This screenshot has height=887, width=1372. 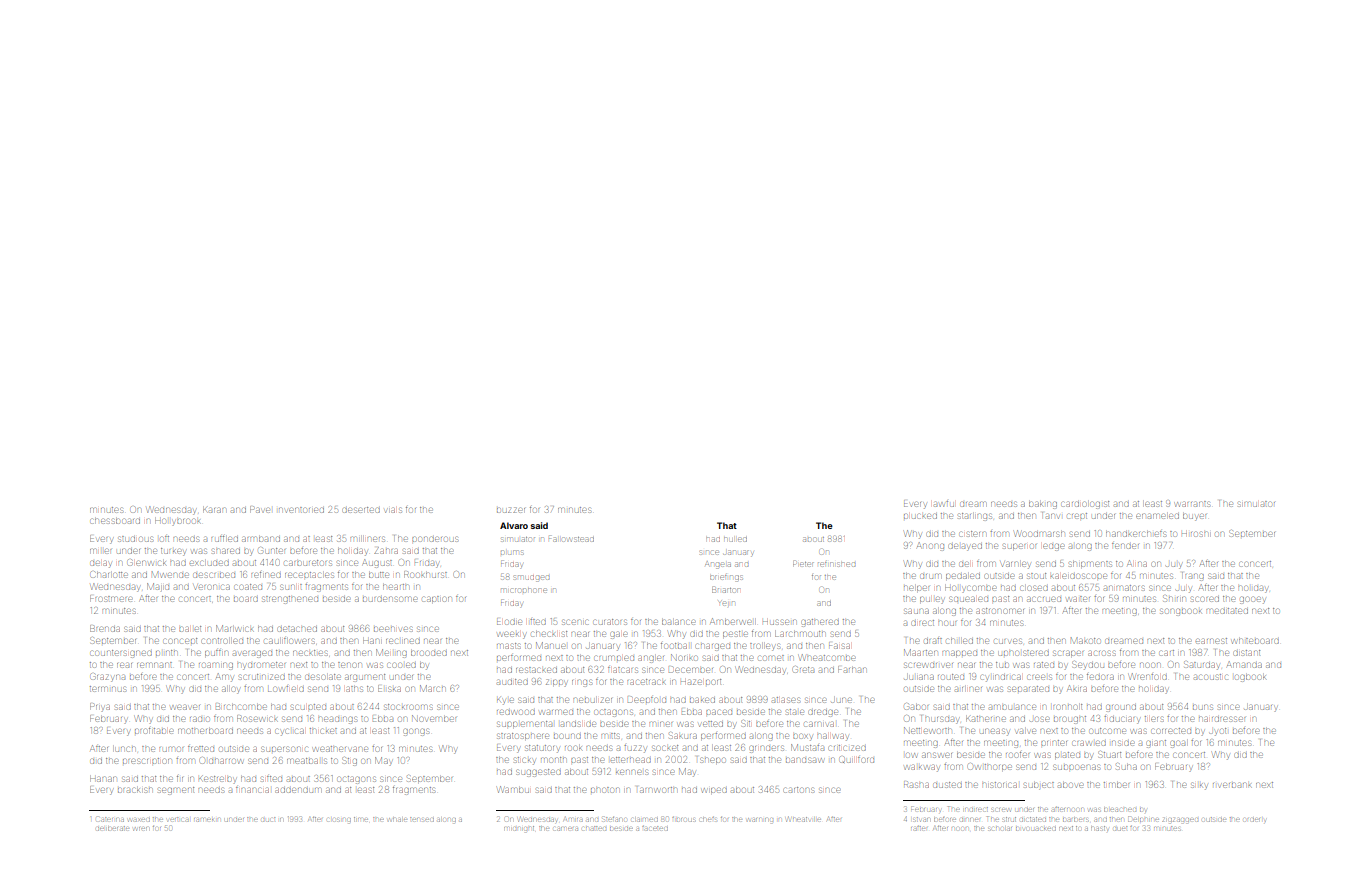 What do you see at coordinates (214, 510) in the screenshot?
I see `Karan` at bounding box center [214, 510].
